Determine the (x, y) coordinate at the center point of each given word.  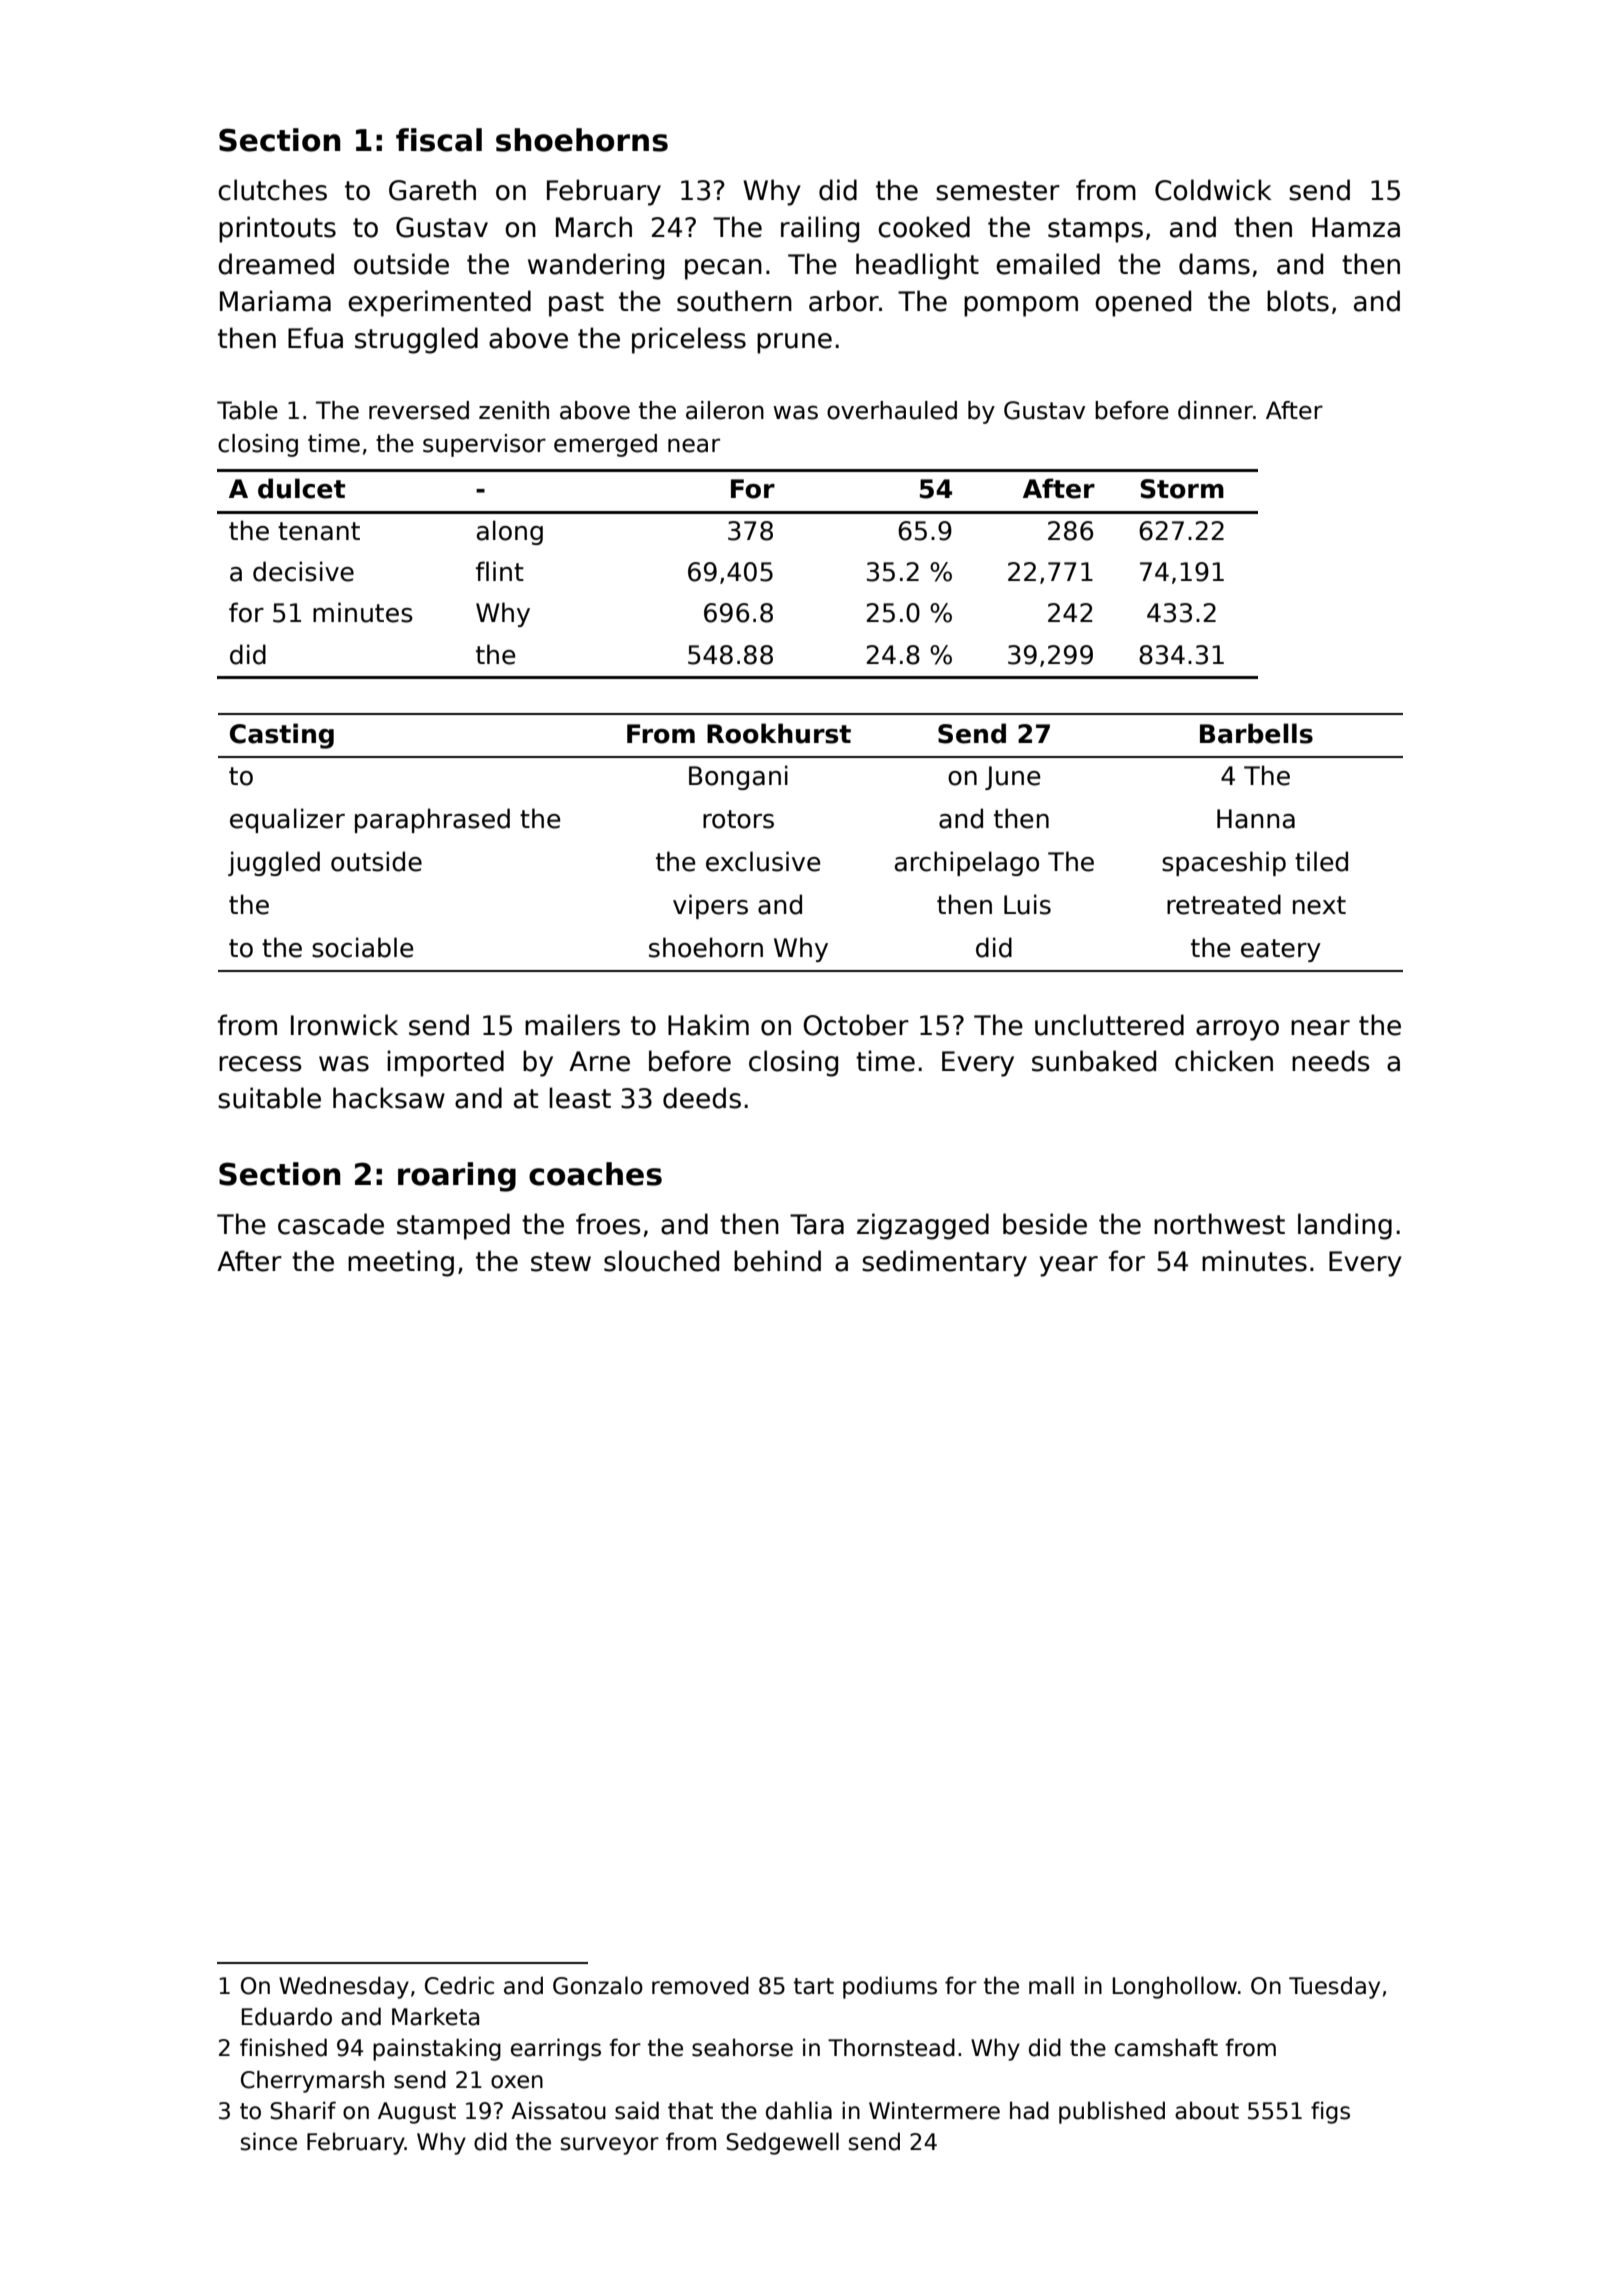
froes (608, 1224)
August (417, 2113)
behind (777, 1261)
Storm (1182, 489)
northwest (1219, 1224)
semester (998, 191)
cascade (331, 1224)
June (1013, 778)
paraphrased (432, 820)
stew (561, 1262)
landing (1345, 1226)
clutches (272, 190)
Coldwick (1213, 190)
